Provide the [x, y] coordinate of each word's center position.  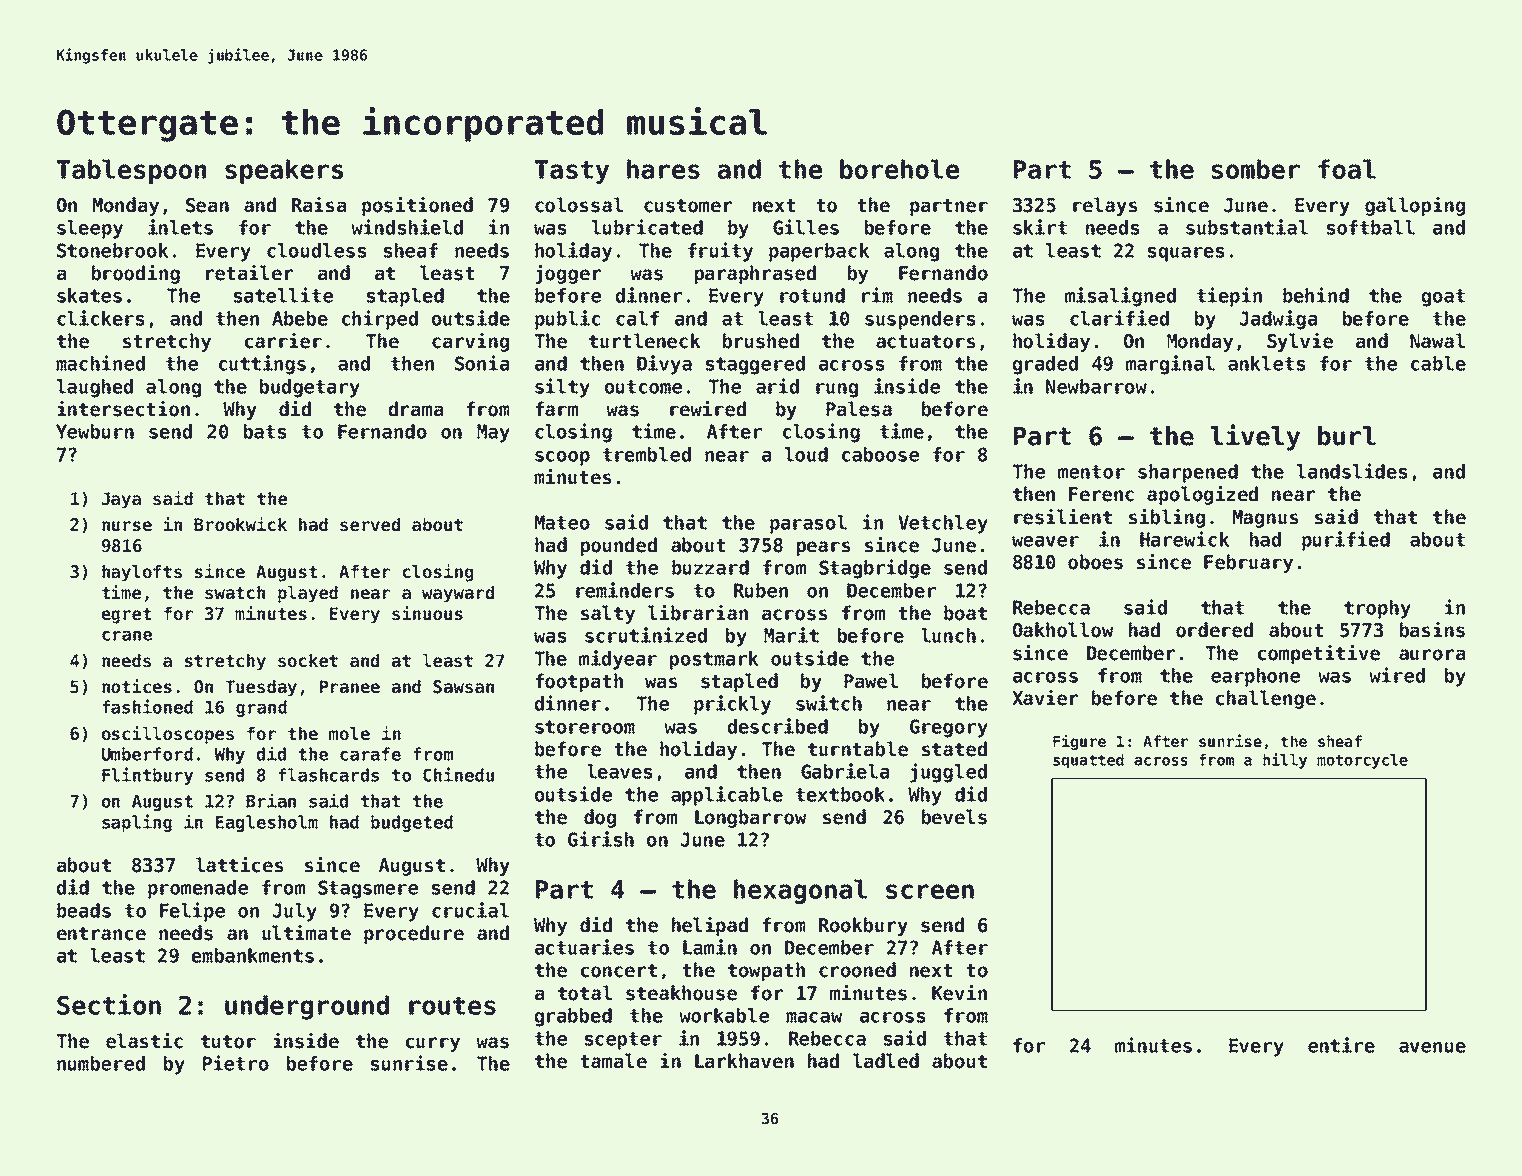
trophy [1377, 609]
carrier [283, 341]
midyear [618, 660]
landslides [1352, 471]
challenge [1266, 699]
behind [1316, 295]
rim [877, 295]
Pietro [236, 1063]
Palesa [859, 409]
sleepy [90, 229]
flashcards [328, 775]
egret [126, 616]
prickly [732, 705]
